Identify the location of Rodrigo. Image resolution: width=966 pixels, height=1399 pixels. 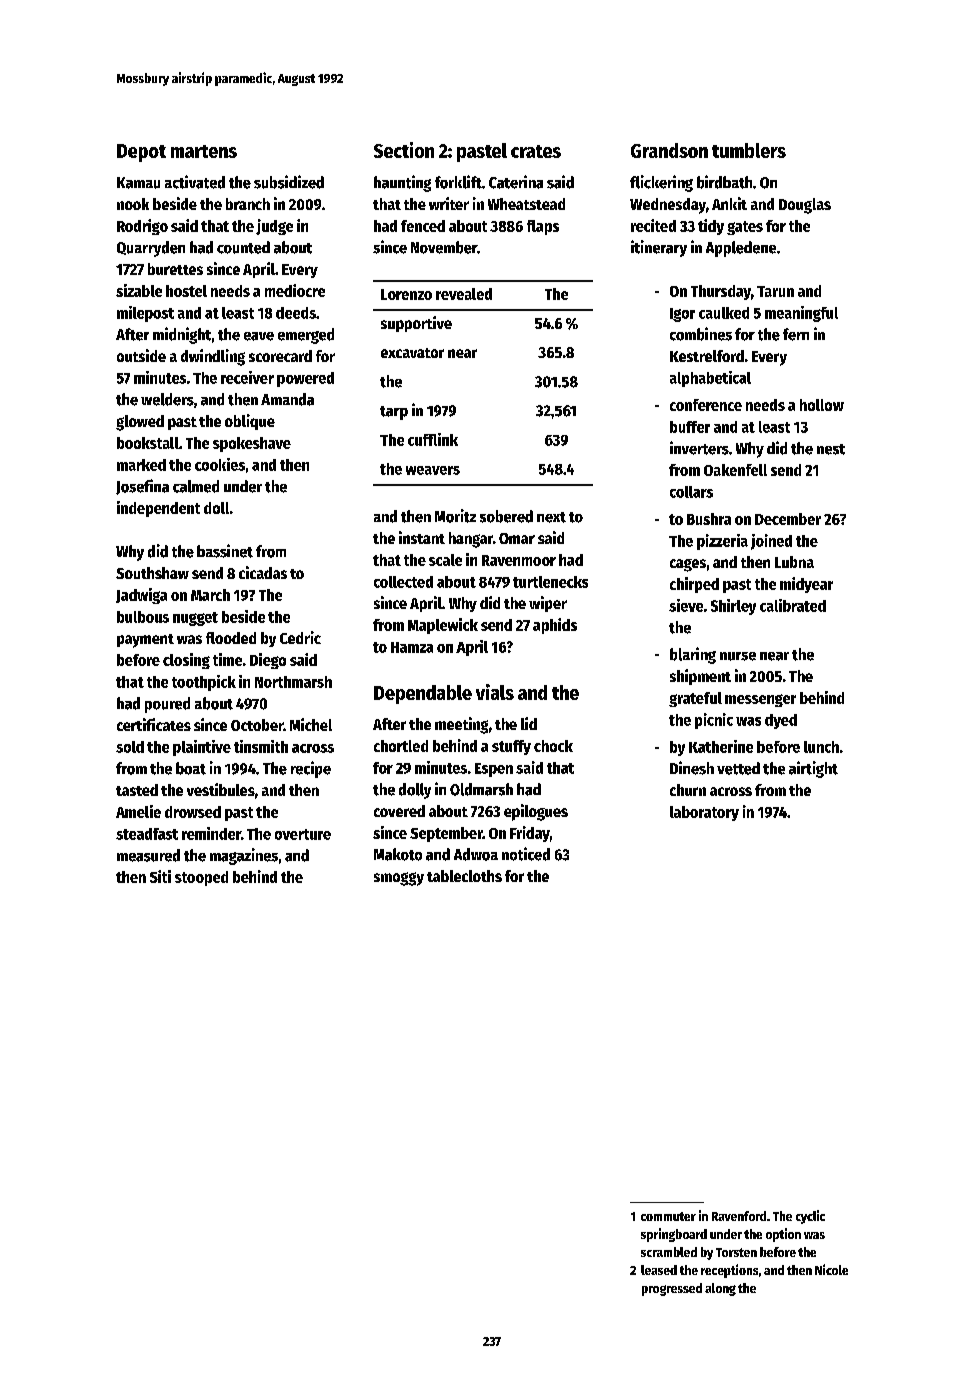
(142, 227).
